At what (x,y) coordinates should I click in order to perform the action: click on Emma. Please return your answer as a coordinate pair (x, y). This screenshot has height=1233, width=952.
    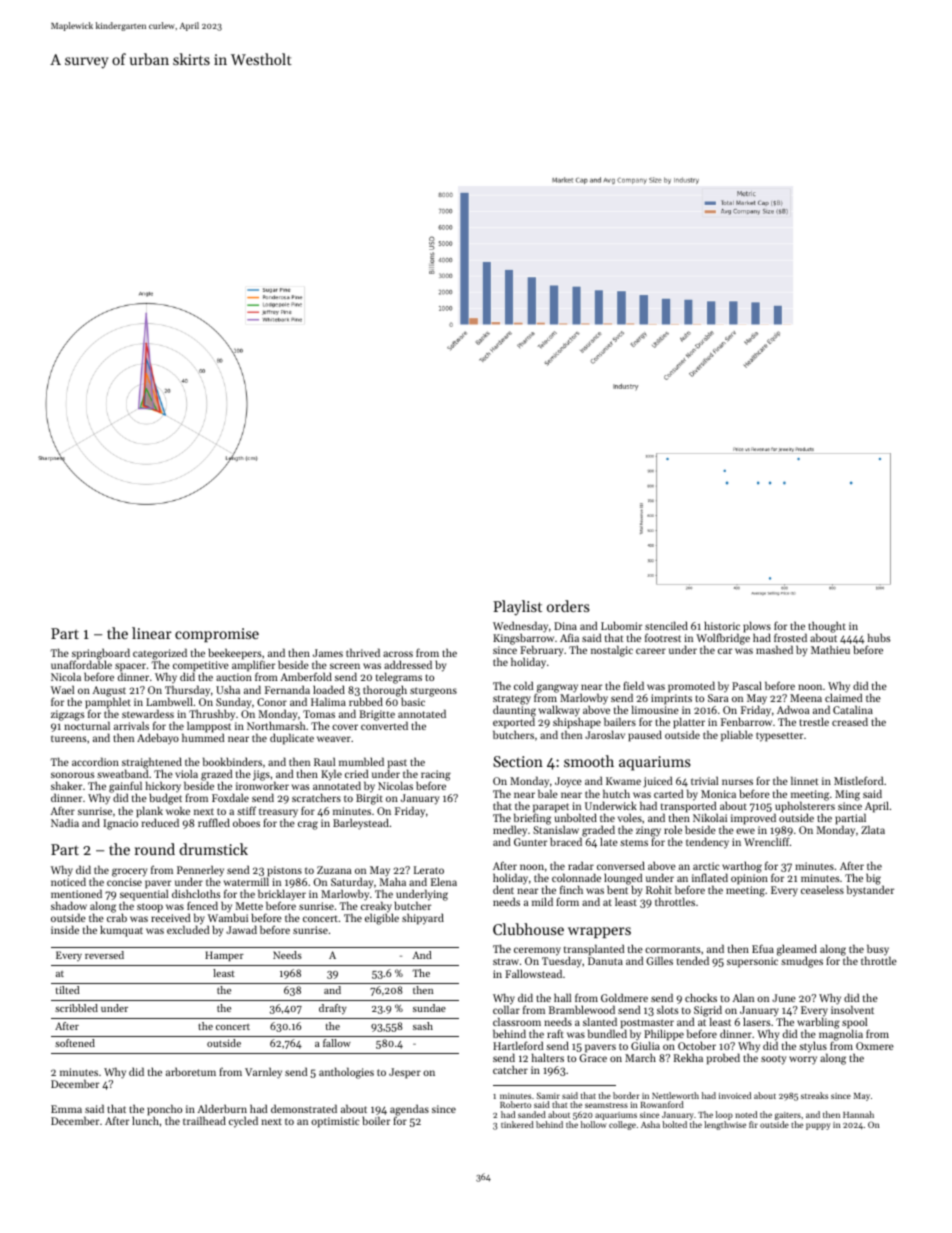
    Looking at the image, I should click on (66, 1109).
